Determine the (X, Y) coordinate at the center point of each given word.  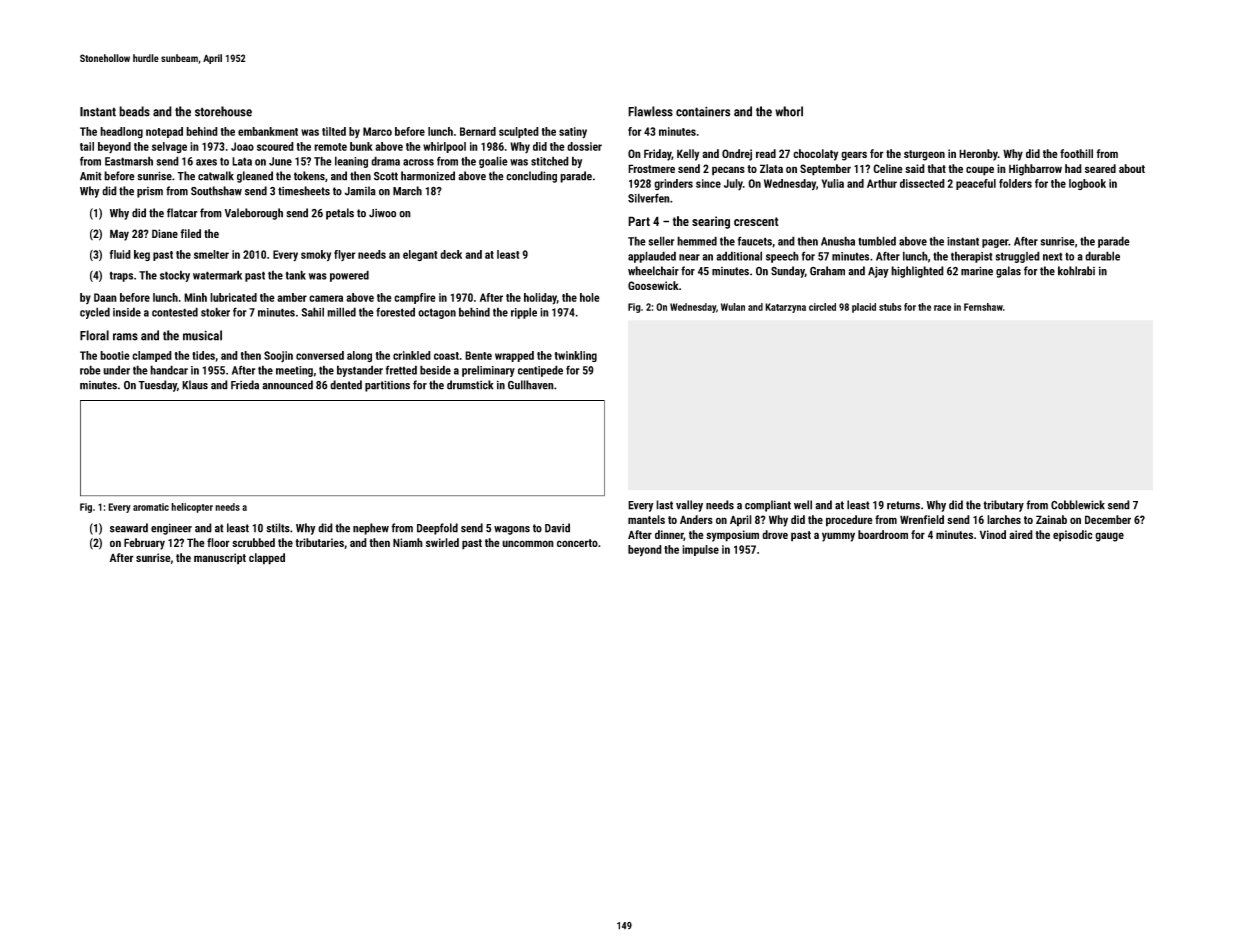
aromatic (151, 507)
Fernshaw (983, 307)
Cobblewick (1078, 505)
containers (703, 111)
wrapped (514, 356)
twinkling (576, 356)
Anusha (838, 241)
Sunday (788, 272)
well (803, 505)
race (942, 308)
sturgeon (924, 155)
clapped (267, 559)
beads (134, 111)
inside (127, 312)
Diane (165, 233)
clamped (152, 356)
